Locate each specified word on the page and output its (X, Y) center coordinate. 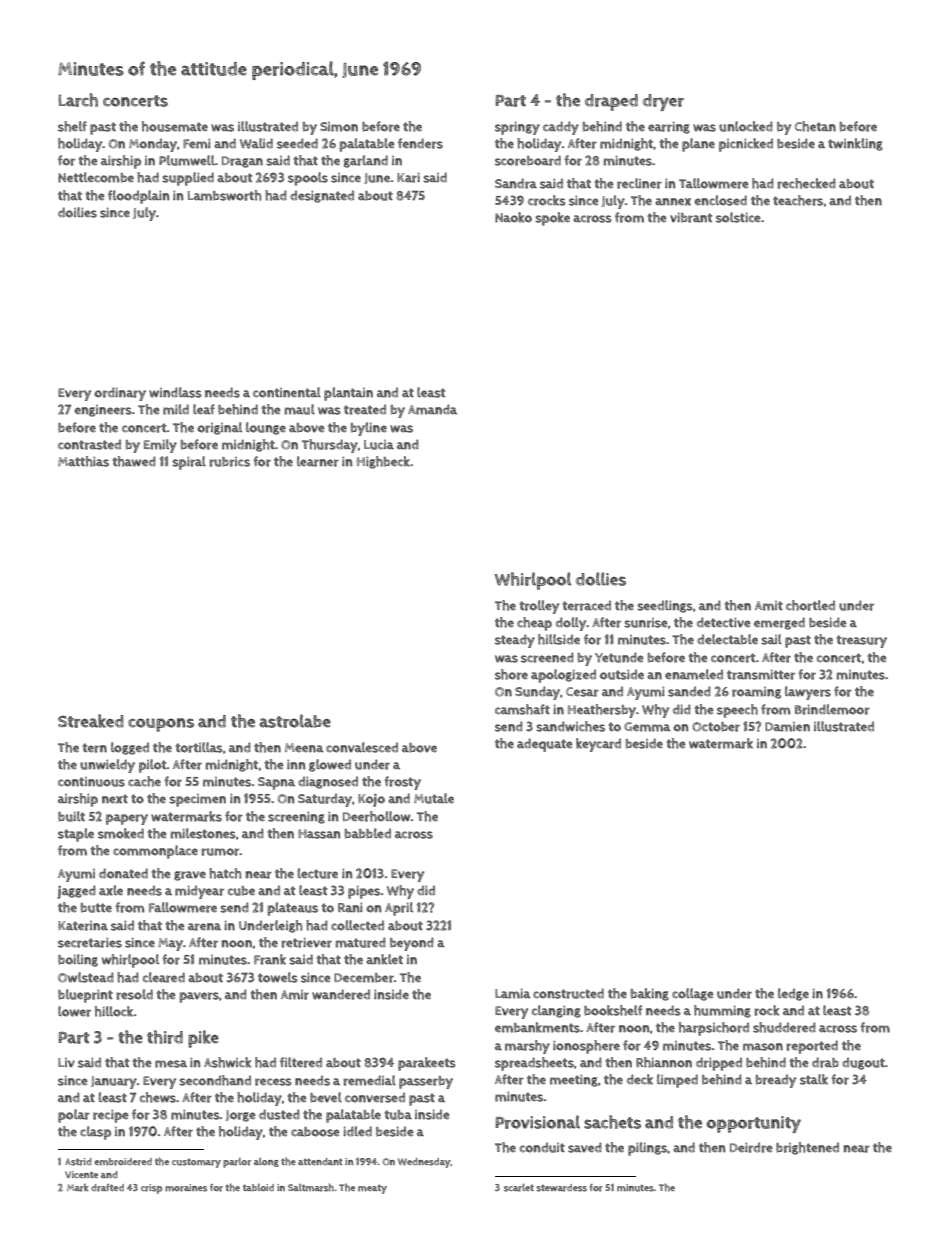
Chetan (815, 126)
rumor (220, 852)
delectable (727, 639)
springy (517, 128)
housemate (175, 126)
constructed (568, 993)
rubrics (229, 462)
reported (812, 1047)
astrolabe (295, 721)
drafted (107, 1188)
